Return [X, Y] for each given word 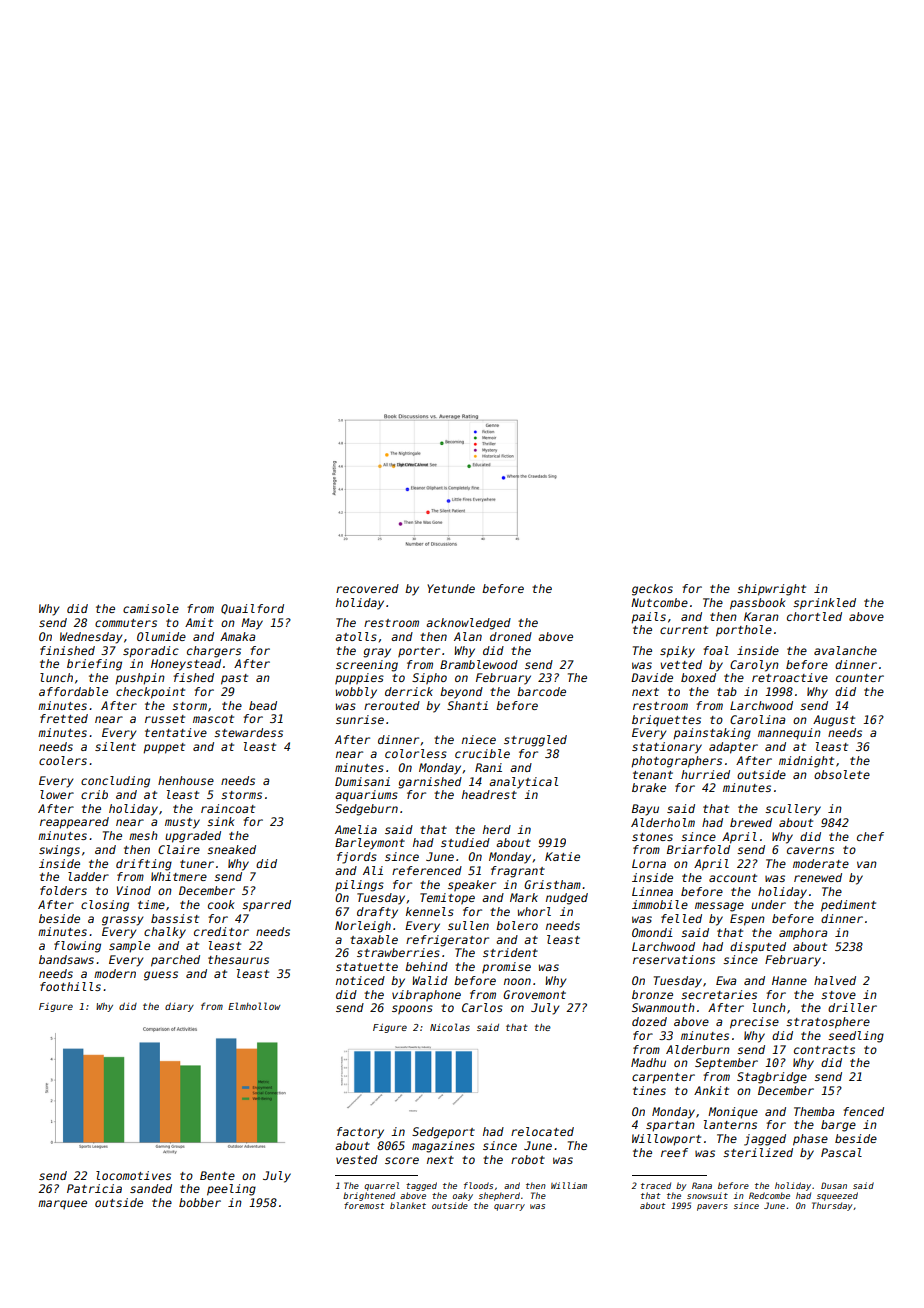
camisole [151, 608]
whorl [534, 911]
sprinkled [824, 604]
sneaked [231, 849]
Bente [217, 1175]
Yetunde [451, 588]
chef [870, 836]
